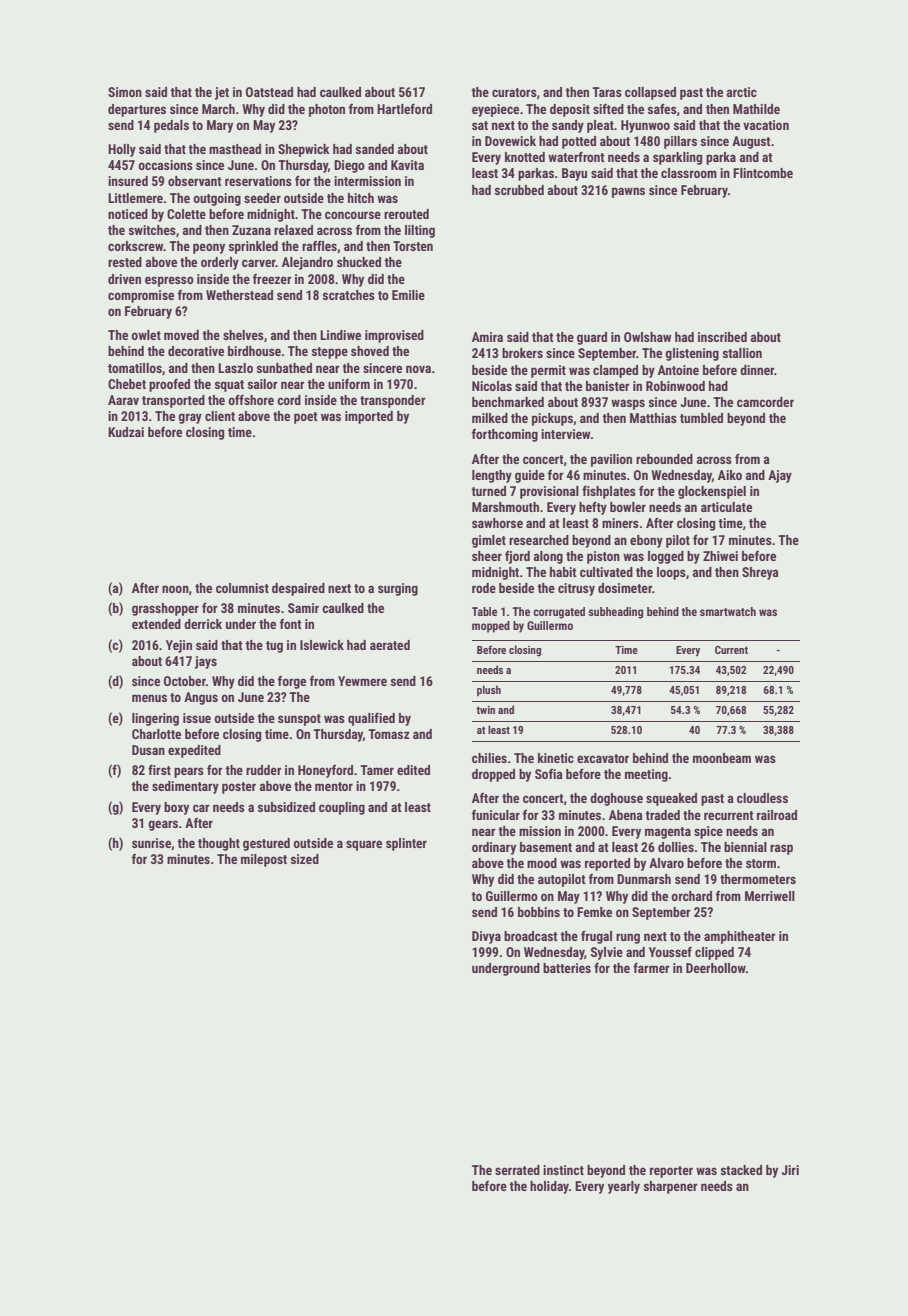 Image resolution: width=908 pixels, height=1316 pixels. Describe the element at coordinates (486, 937) in the document. I see `Divya` at that location.
